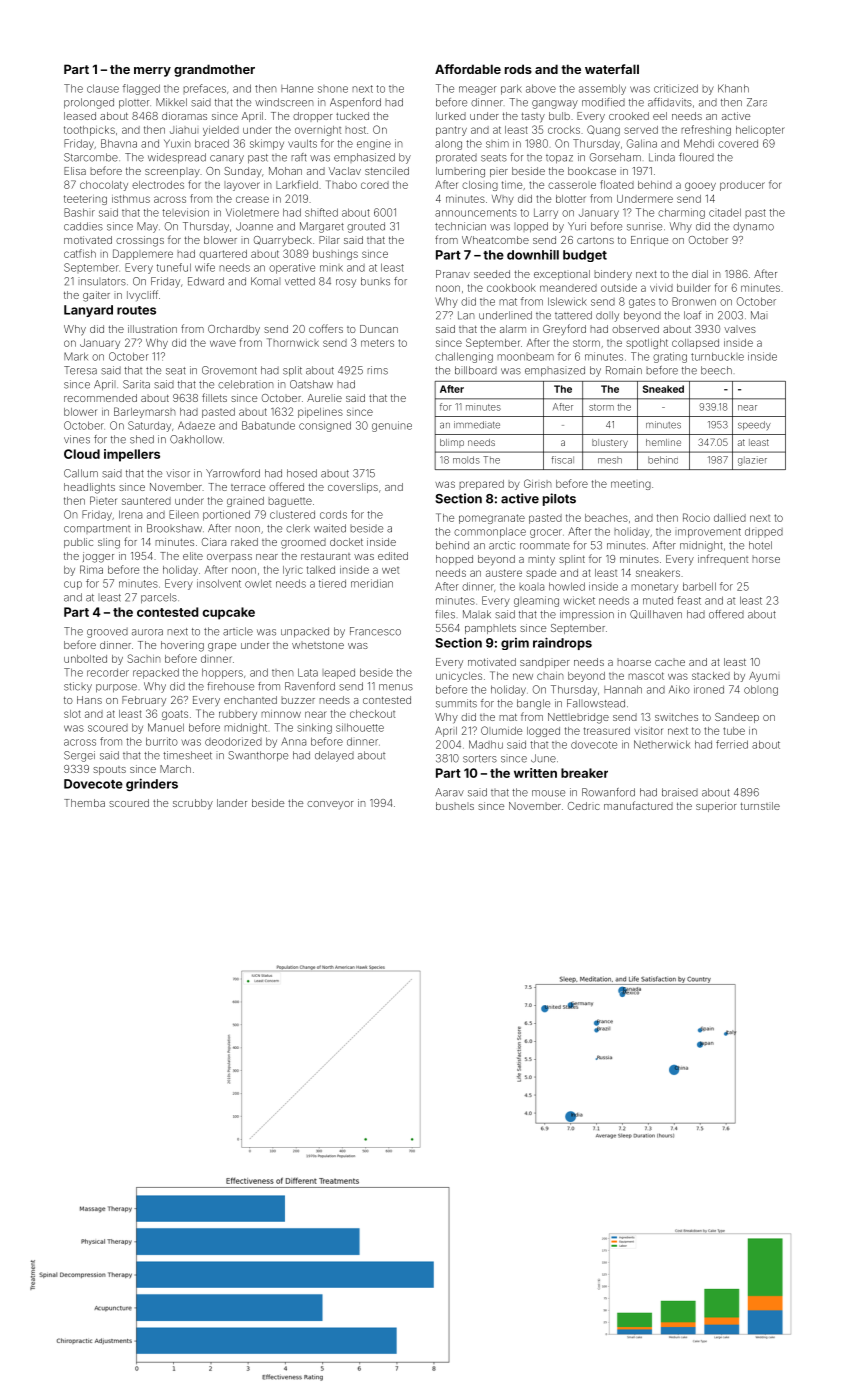 This page has height=1400, width=849. I want to click on Khanh, so click(733, 88).
